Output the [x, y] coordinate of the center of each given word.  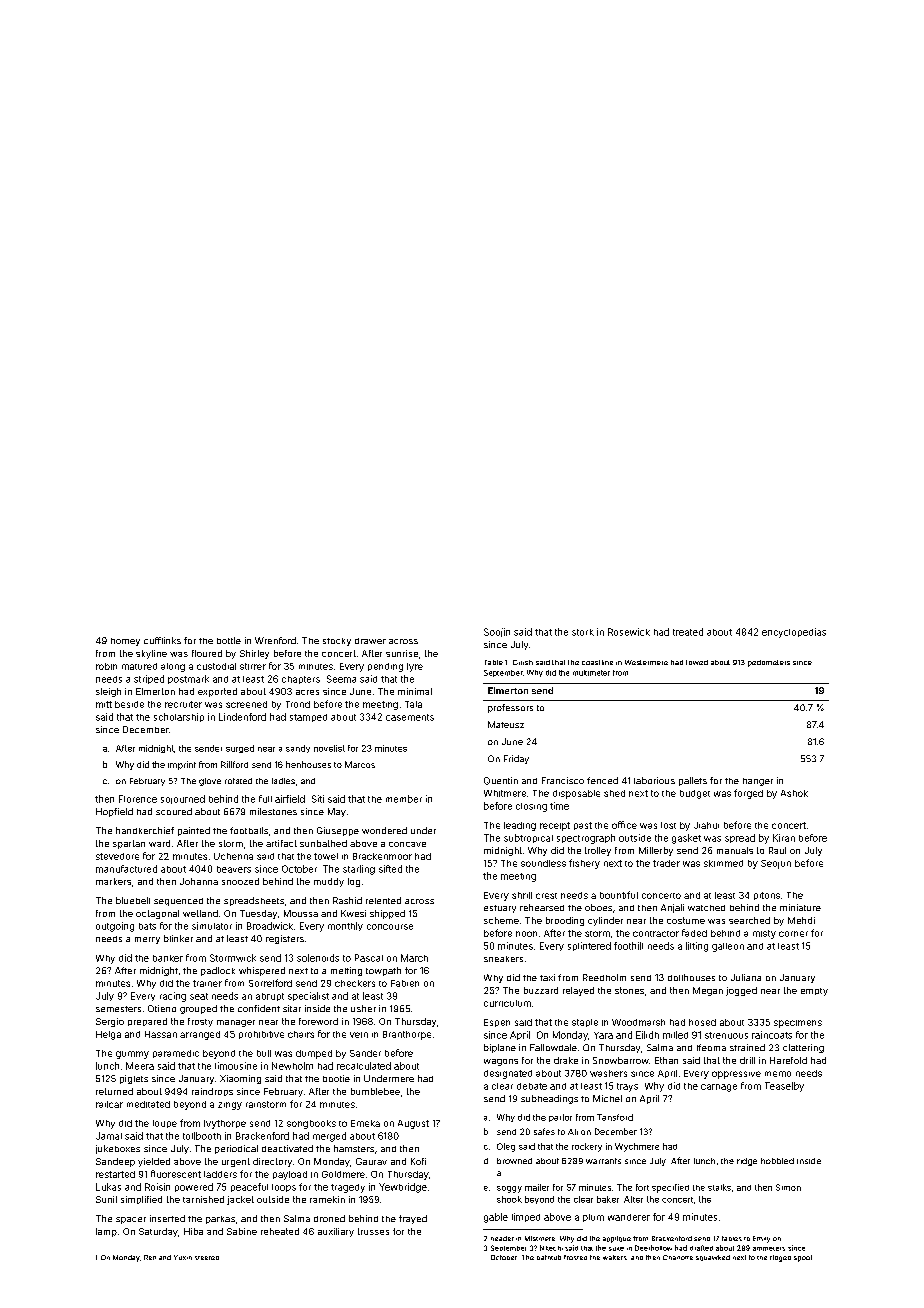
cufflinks [162, 640]
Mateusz [506, 724]
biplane [500, 1048]
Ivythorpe [225, 1124]
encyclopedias [794, 633]
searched [749, 920]
